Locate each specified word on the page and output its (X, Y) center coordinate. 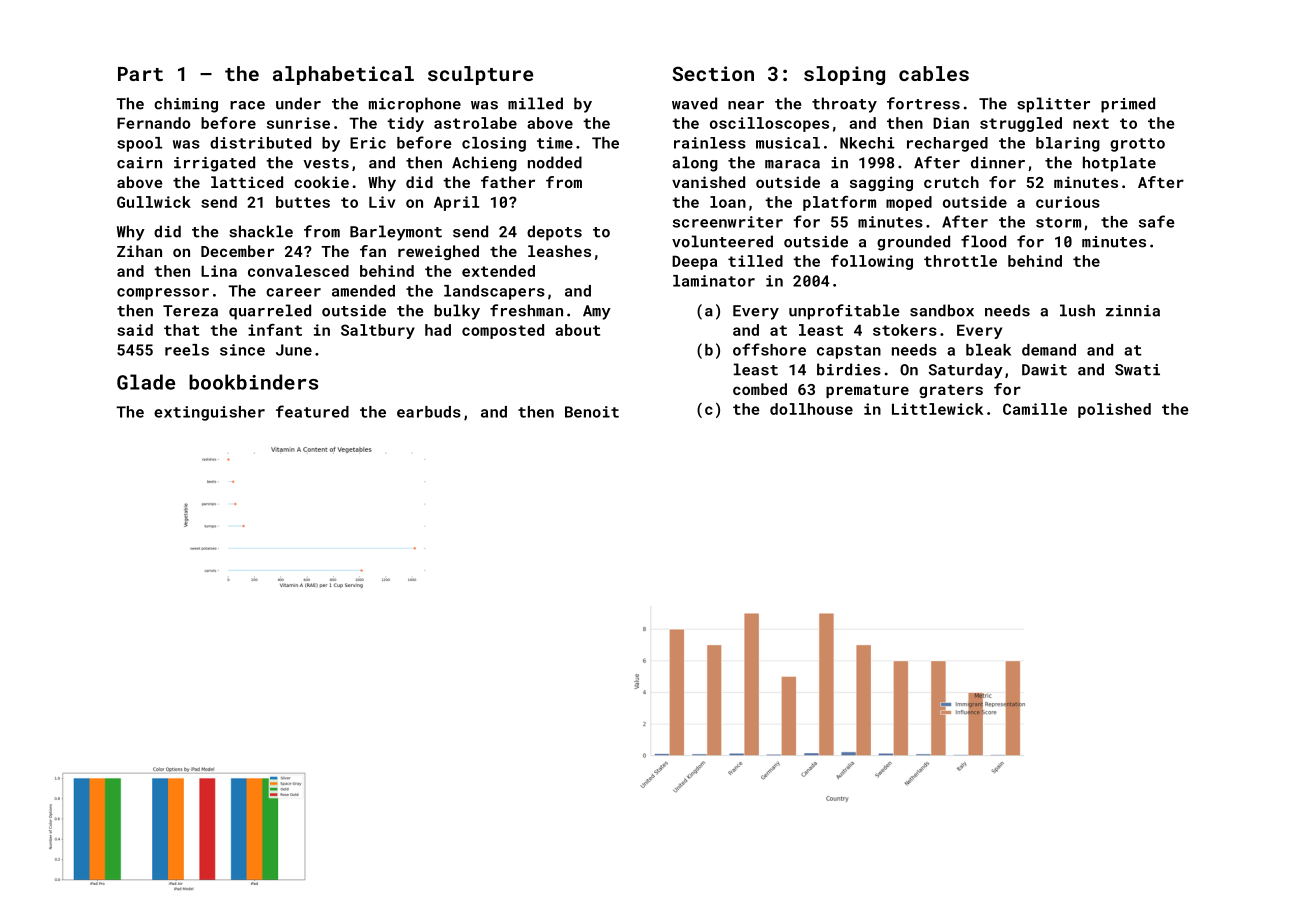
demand (1049, 350)
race (247, 105)
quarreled (270, 312)
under (298, 103)
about (577, 330)
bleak (988, 350)
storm (1058, 222)
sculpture (480, 75)
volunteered (722, 241)
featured (312, 411)
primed (1128, 105)
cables (934, 73)
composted (503, 331)
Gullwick (154, 202)
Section (713, 73)
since (242, 350)
